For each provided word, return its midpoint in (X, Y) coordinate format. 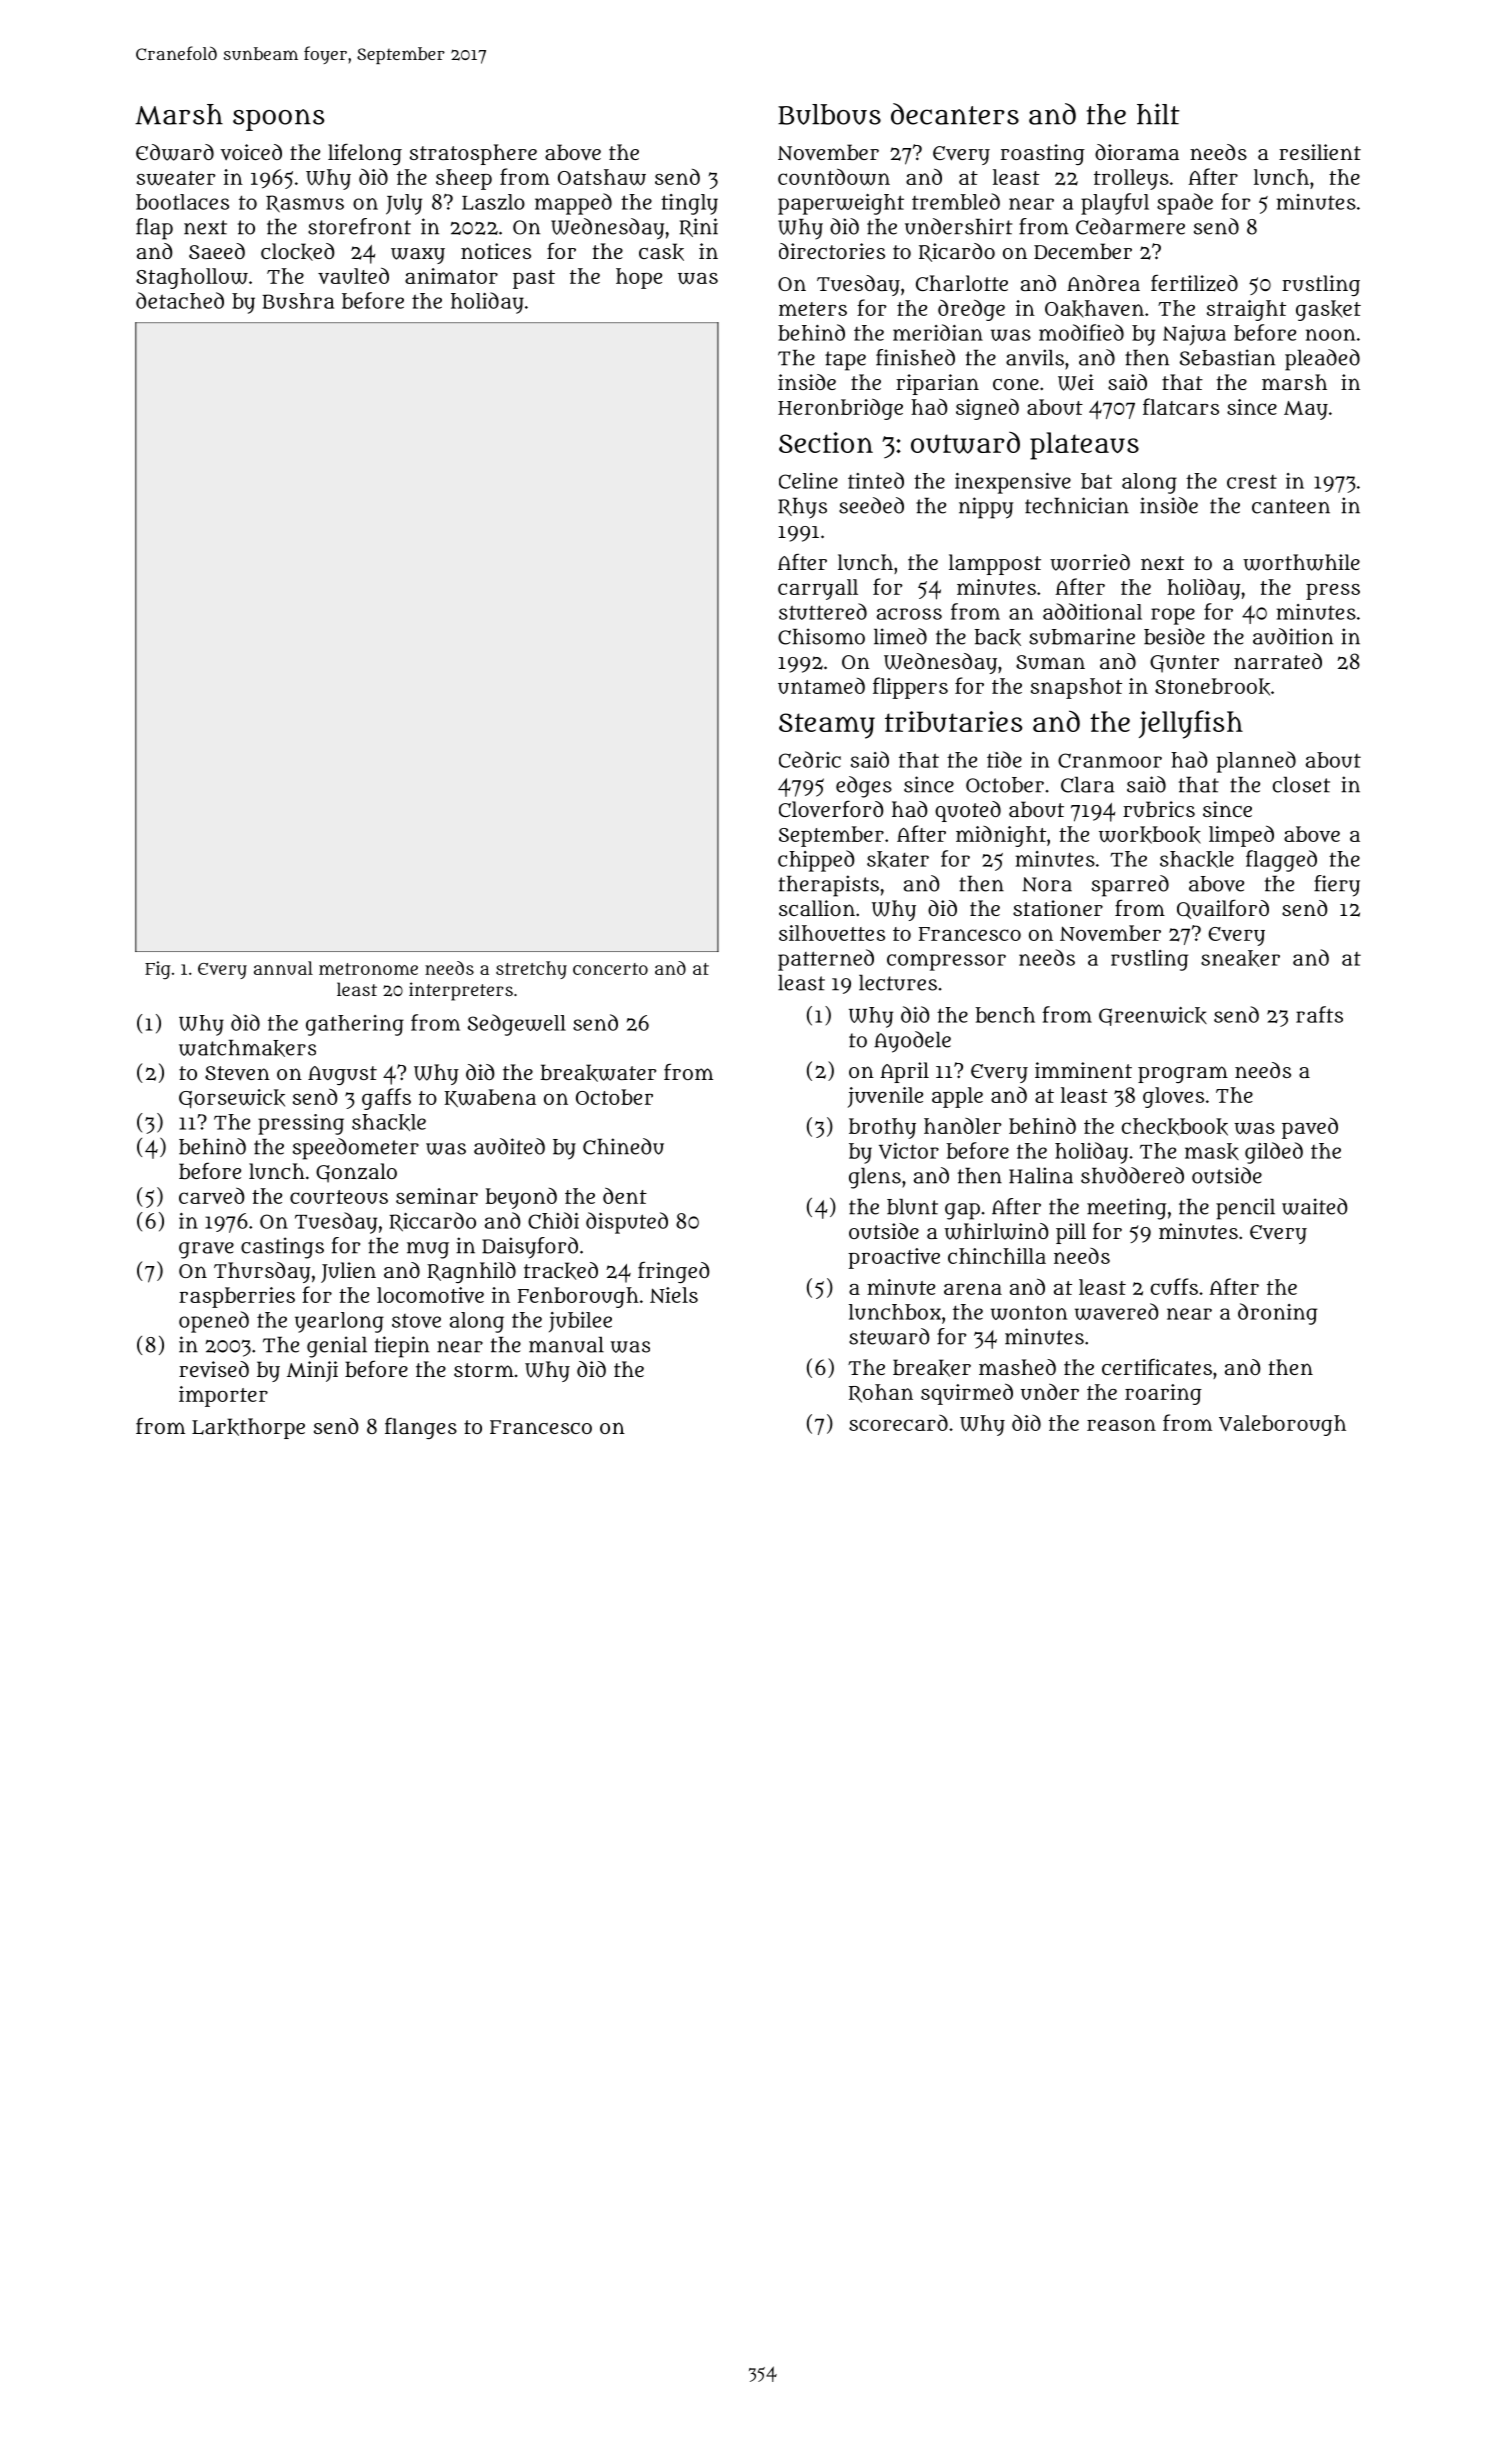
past (534, 279)
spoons (278, 120)
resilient (1320, 152)
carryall (818, 589)
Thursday (262, 1272)
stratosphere (473, 154)
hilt (1158, 114)
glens (875, 1178)
